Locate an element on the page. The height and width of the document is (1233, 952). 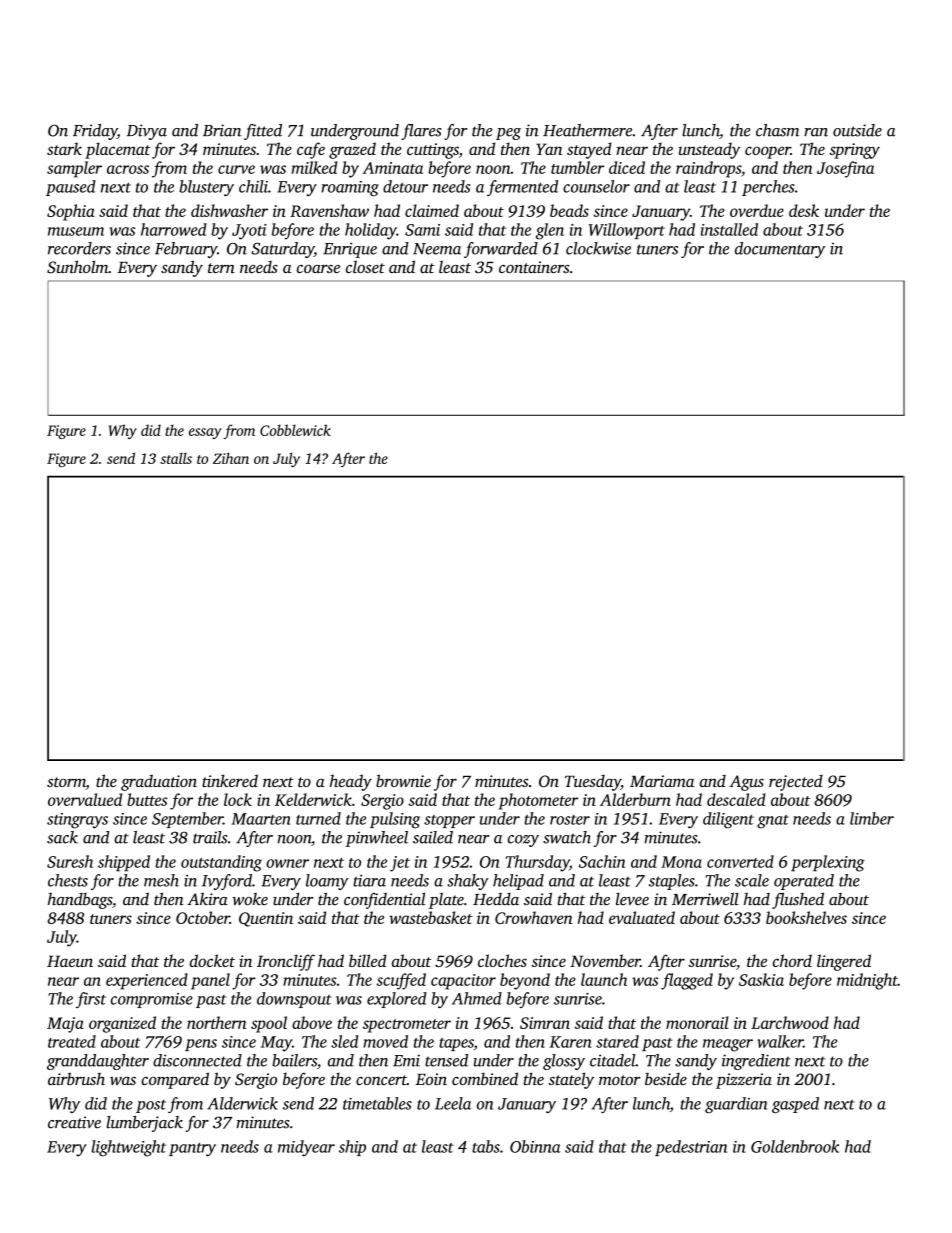
storm is located at coordinates (66, 783).
